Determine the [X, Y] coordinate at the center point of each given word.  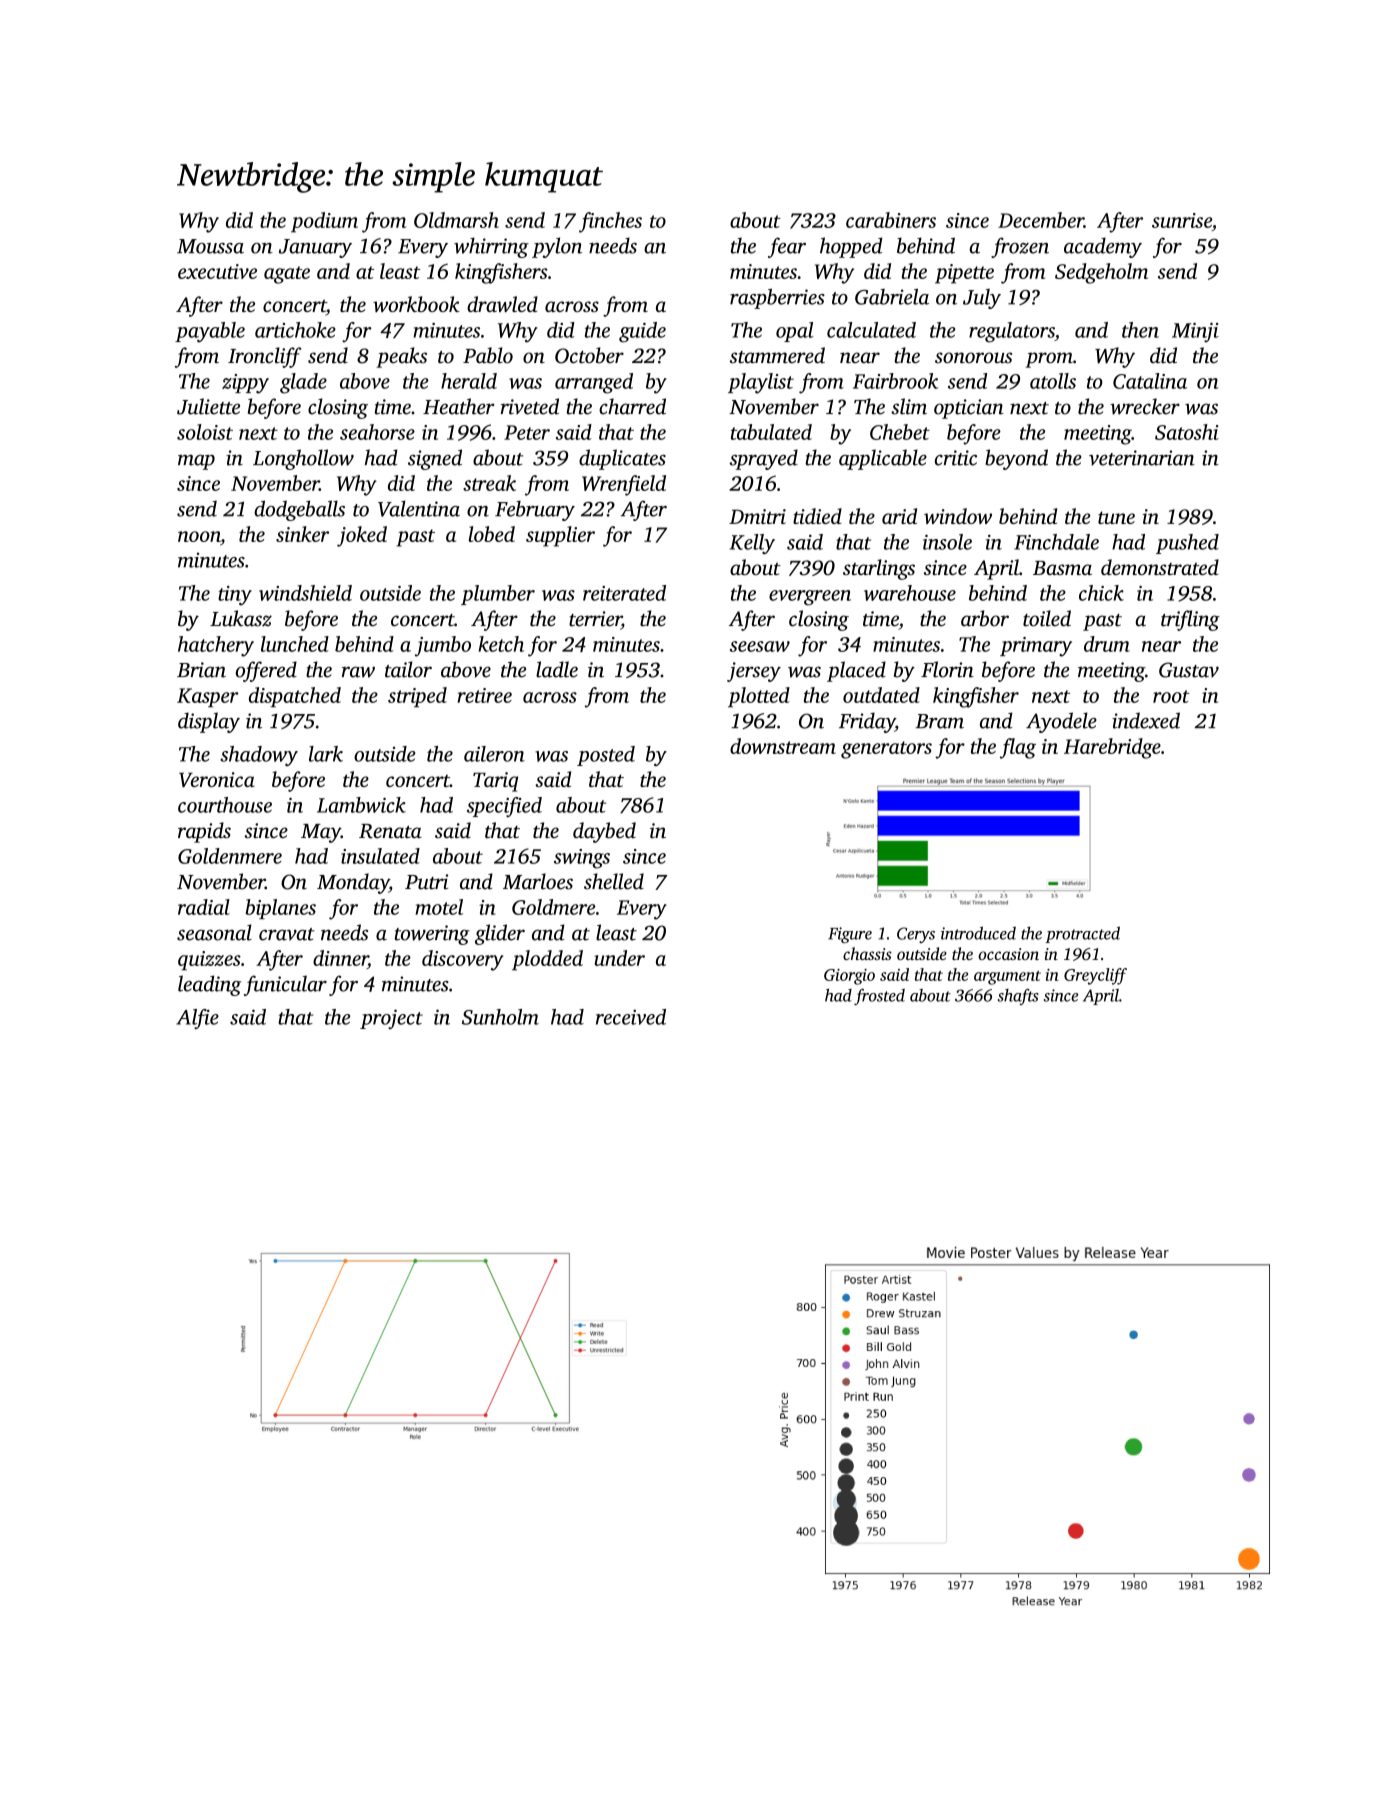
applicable [883, 459]
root [1171, 696]
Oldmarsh [456, 220]
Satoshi [1187, 432]
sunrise [1182, 220]
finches [610, 222]
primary [1036, 647]
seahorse [377, 432]
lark [326, 754]
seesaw [760, 646]
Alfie [197, 1019]
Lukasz [241, 618]
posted [606, 756]
